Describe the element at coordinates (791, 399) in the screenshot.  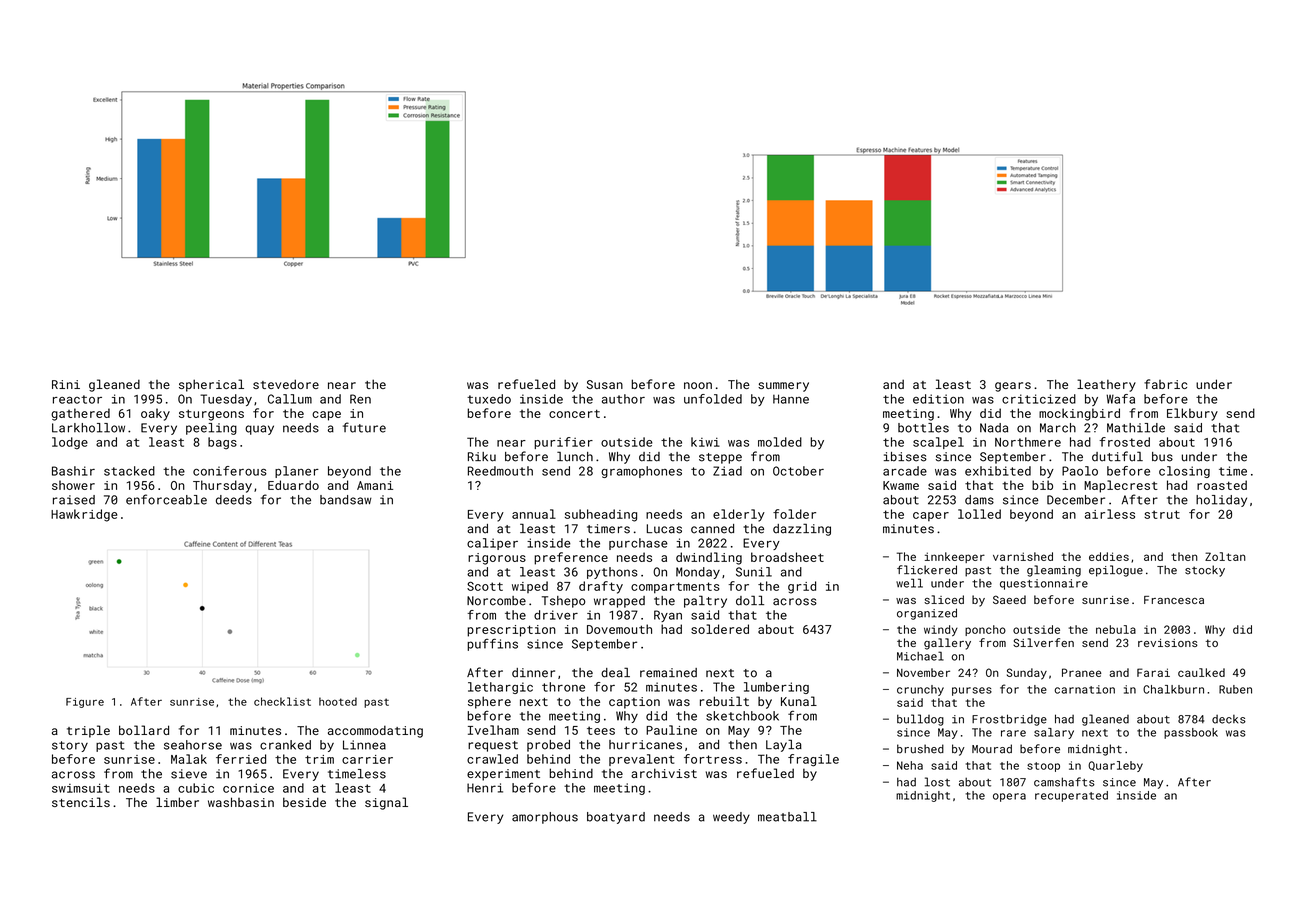
I see `Hanne` at that location.
